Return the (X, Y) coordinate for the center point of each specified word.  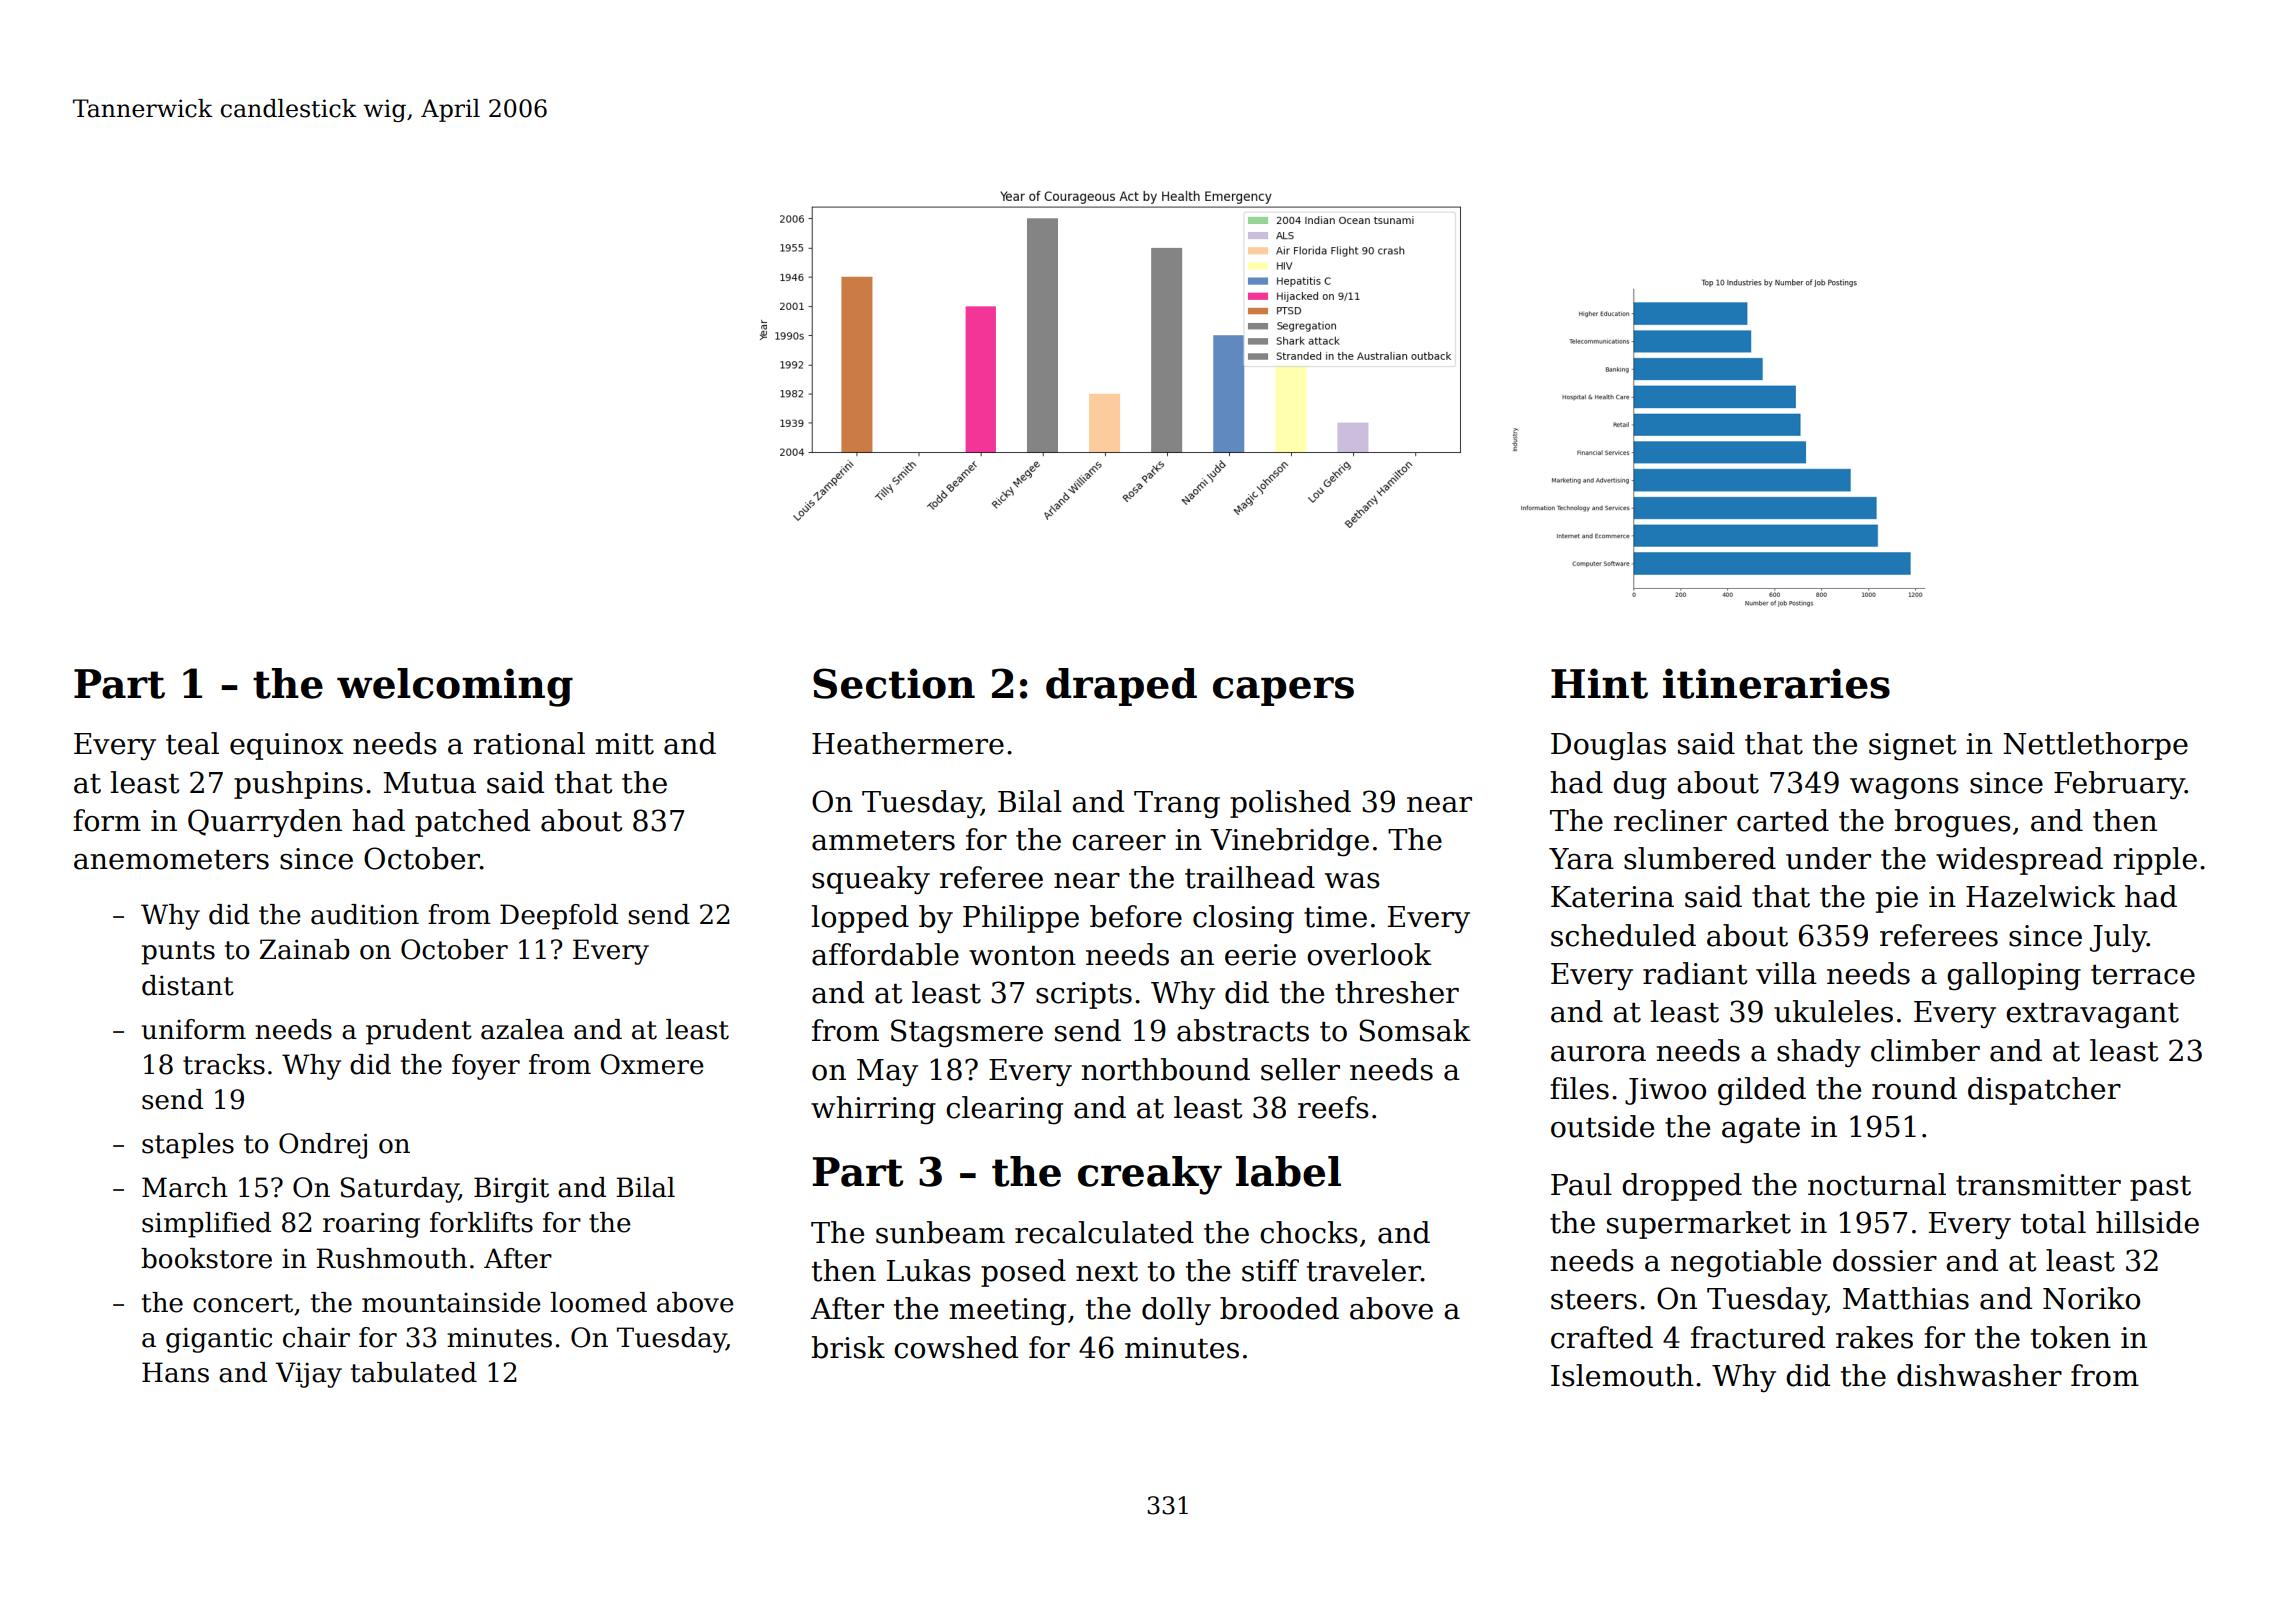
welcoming (455, 687)
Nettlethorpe (2095, 746)
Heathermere (908, 743)
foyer (486, 1067)
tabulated (414, 1372)
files (1579, 1088)
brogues (1952, 823)
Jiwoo (1665, 1091)
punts (178, 953)
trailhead (1250, 877)
